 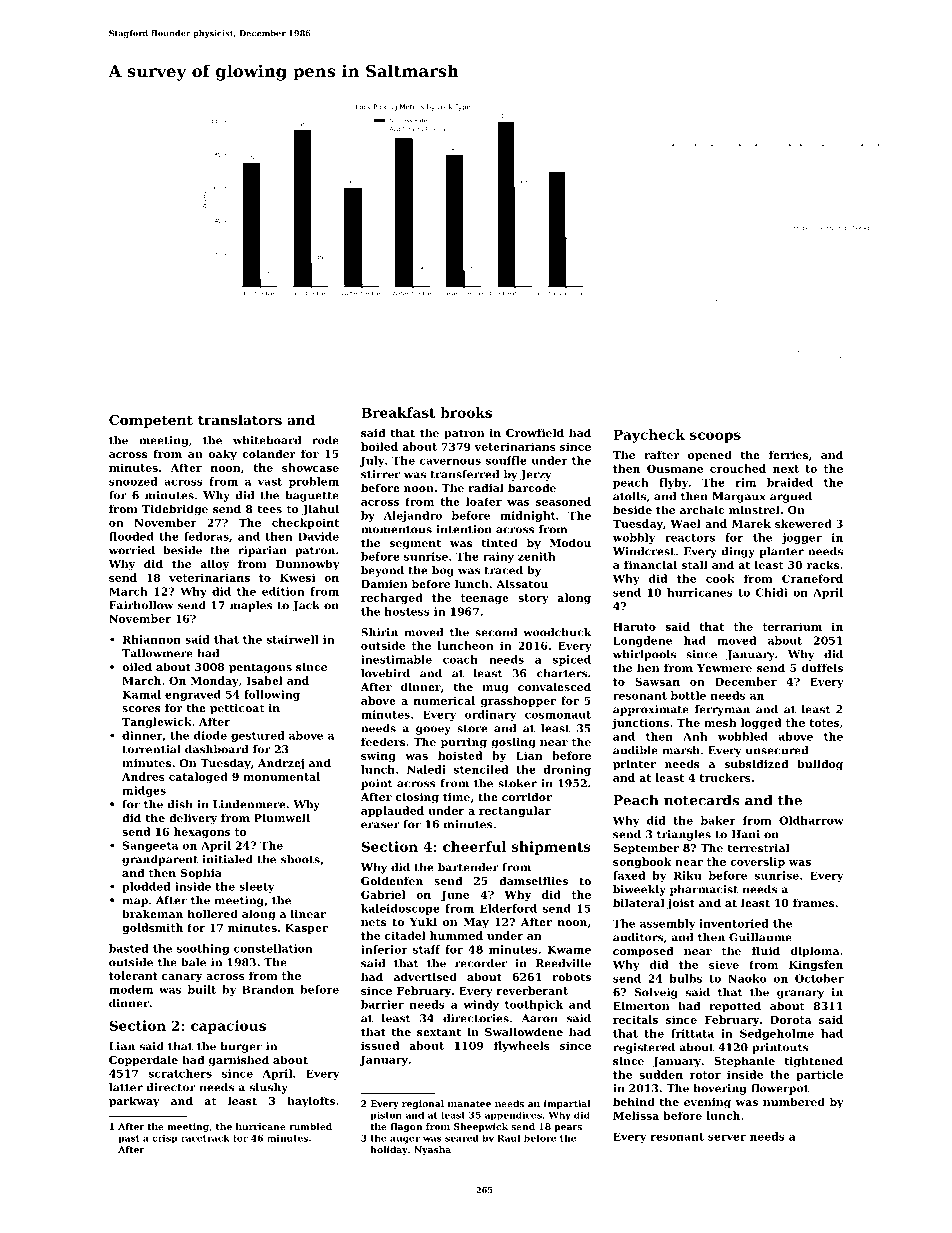 I want to click on droning, so click(x=567, y=770).
